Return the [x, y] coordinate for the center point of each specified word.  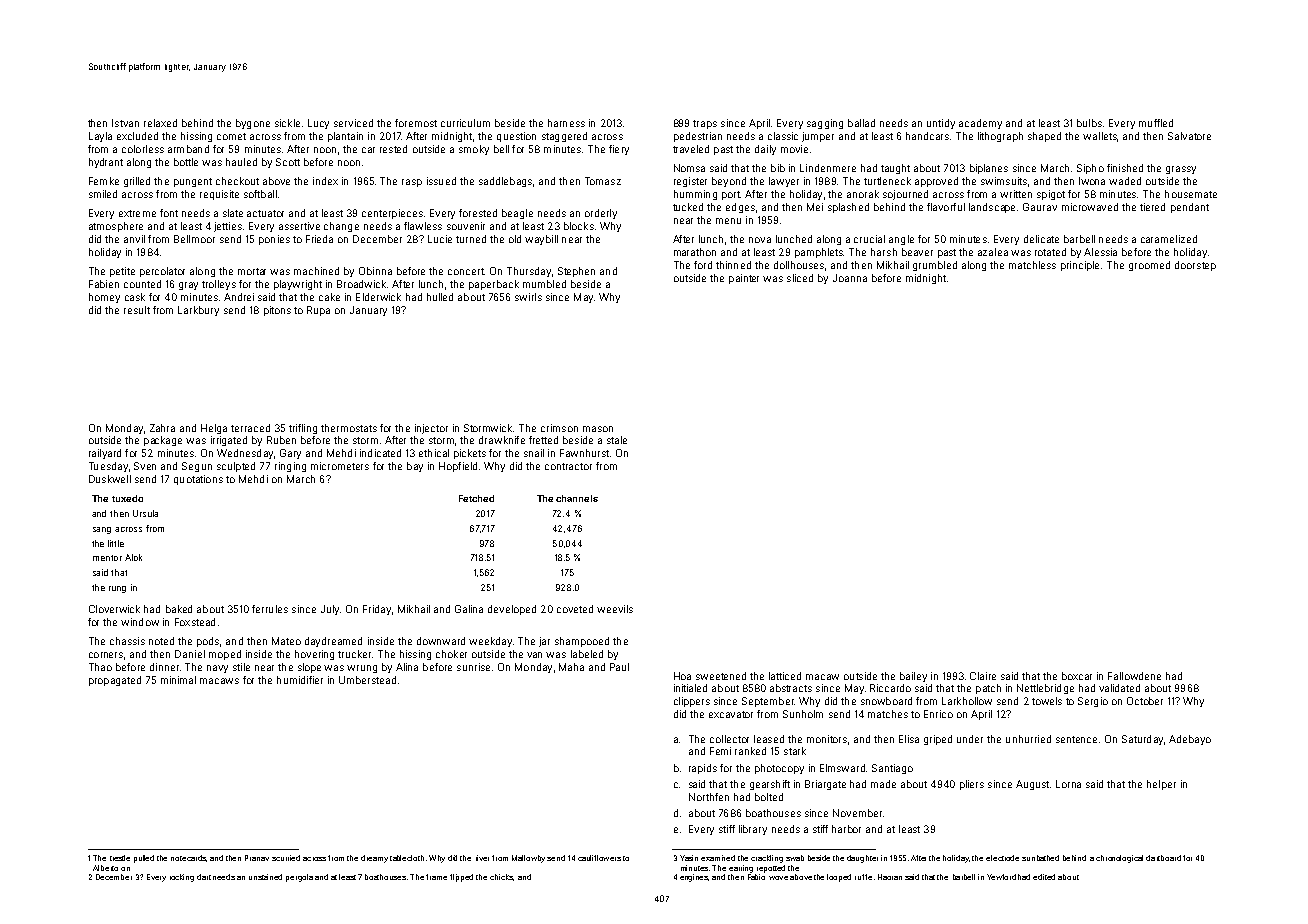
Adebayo [1190, 740]
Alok [133, 557]
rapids [703, 769]
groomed [1149, 266]
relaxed [160, 123]
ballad [861, 123]
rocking [182, 878]
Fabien [104, 284]
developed [512, 610]
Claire [983, 676]
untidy [941, 124]
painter [744, 279]
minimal [178, 680]
